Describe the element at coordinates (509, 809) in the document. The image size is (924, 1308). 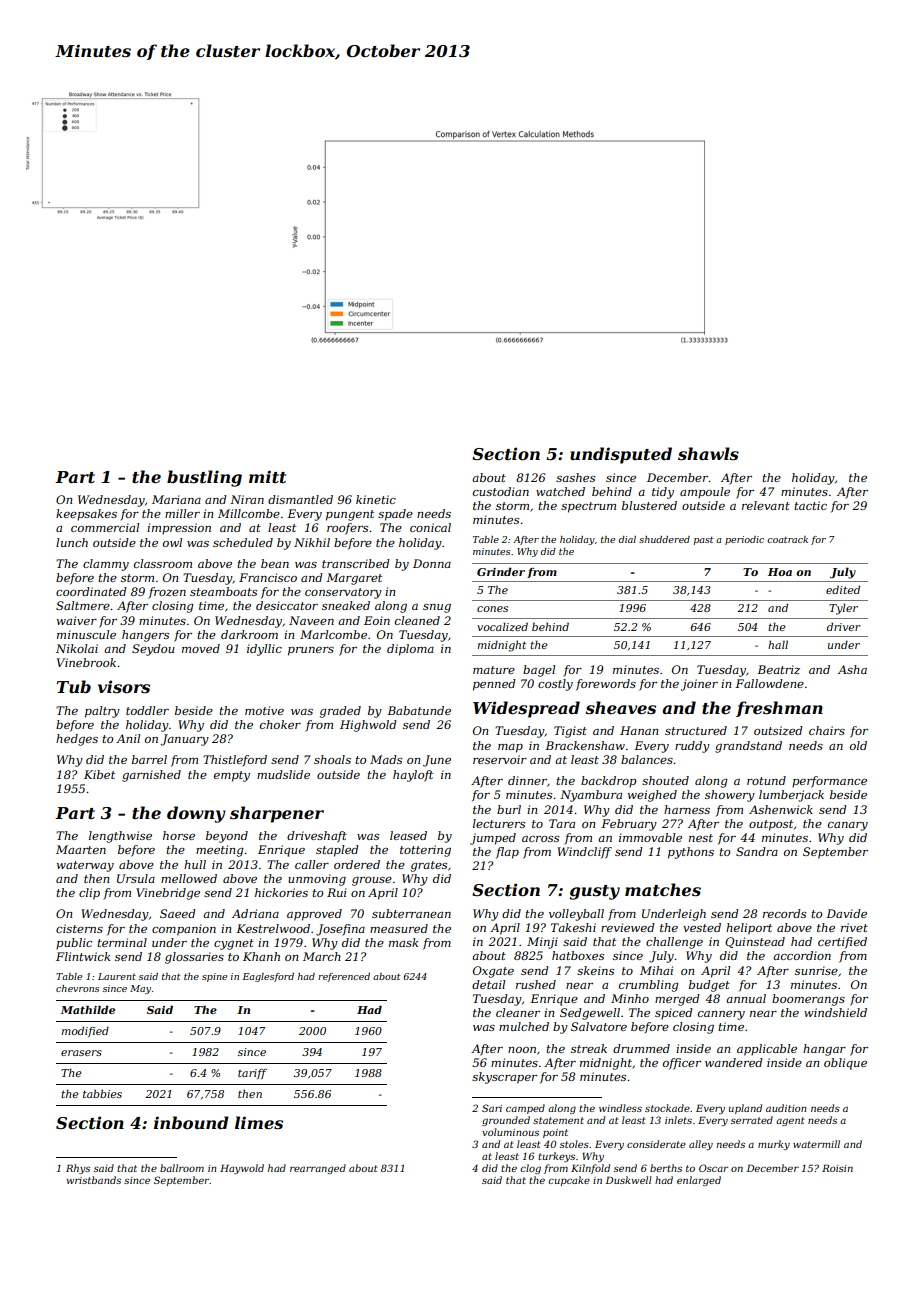
I see `burl` at that location.
